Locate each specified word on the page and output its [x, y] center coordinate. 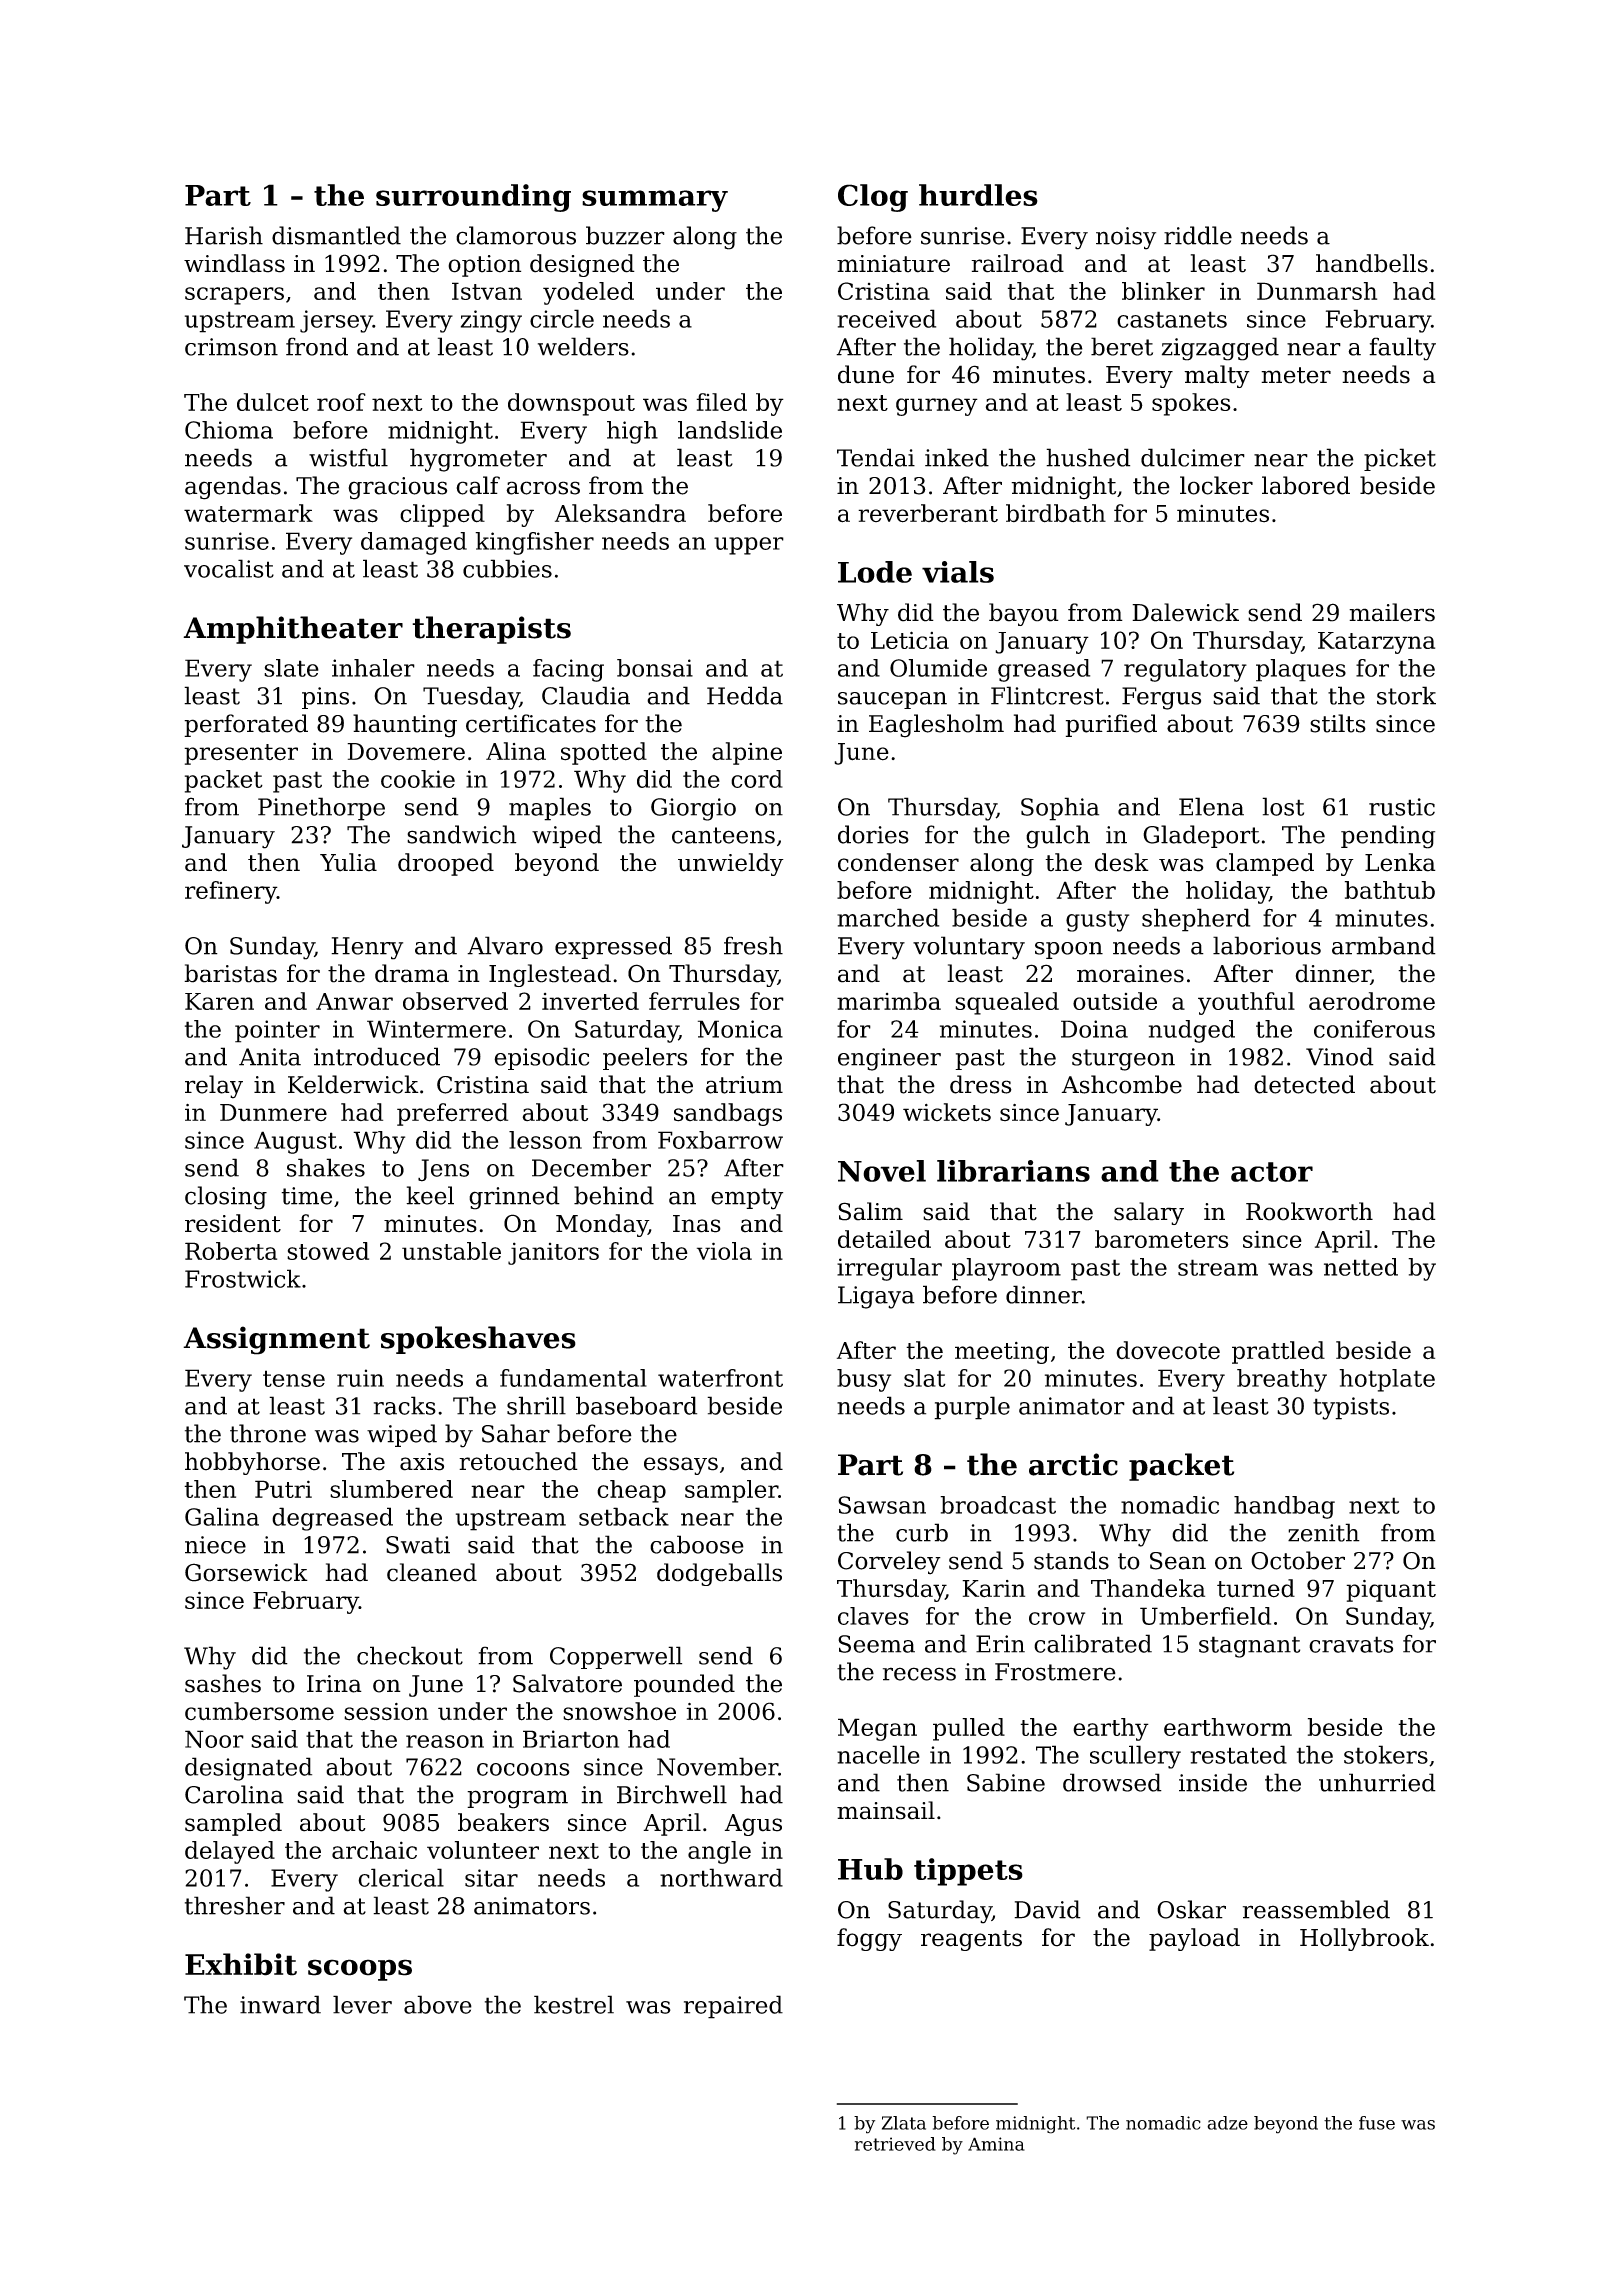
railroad [1017, 263]
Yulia [348, 862]
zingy [491, 321]
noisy [1126, 238]
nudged [1192, 1031]
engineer [889, 1059]
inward [280, 2004]
